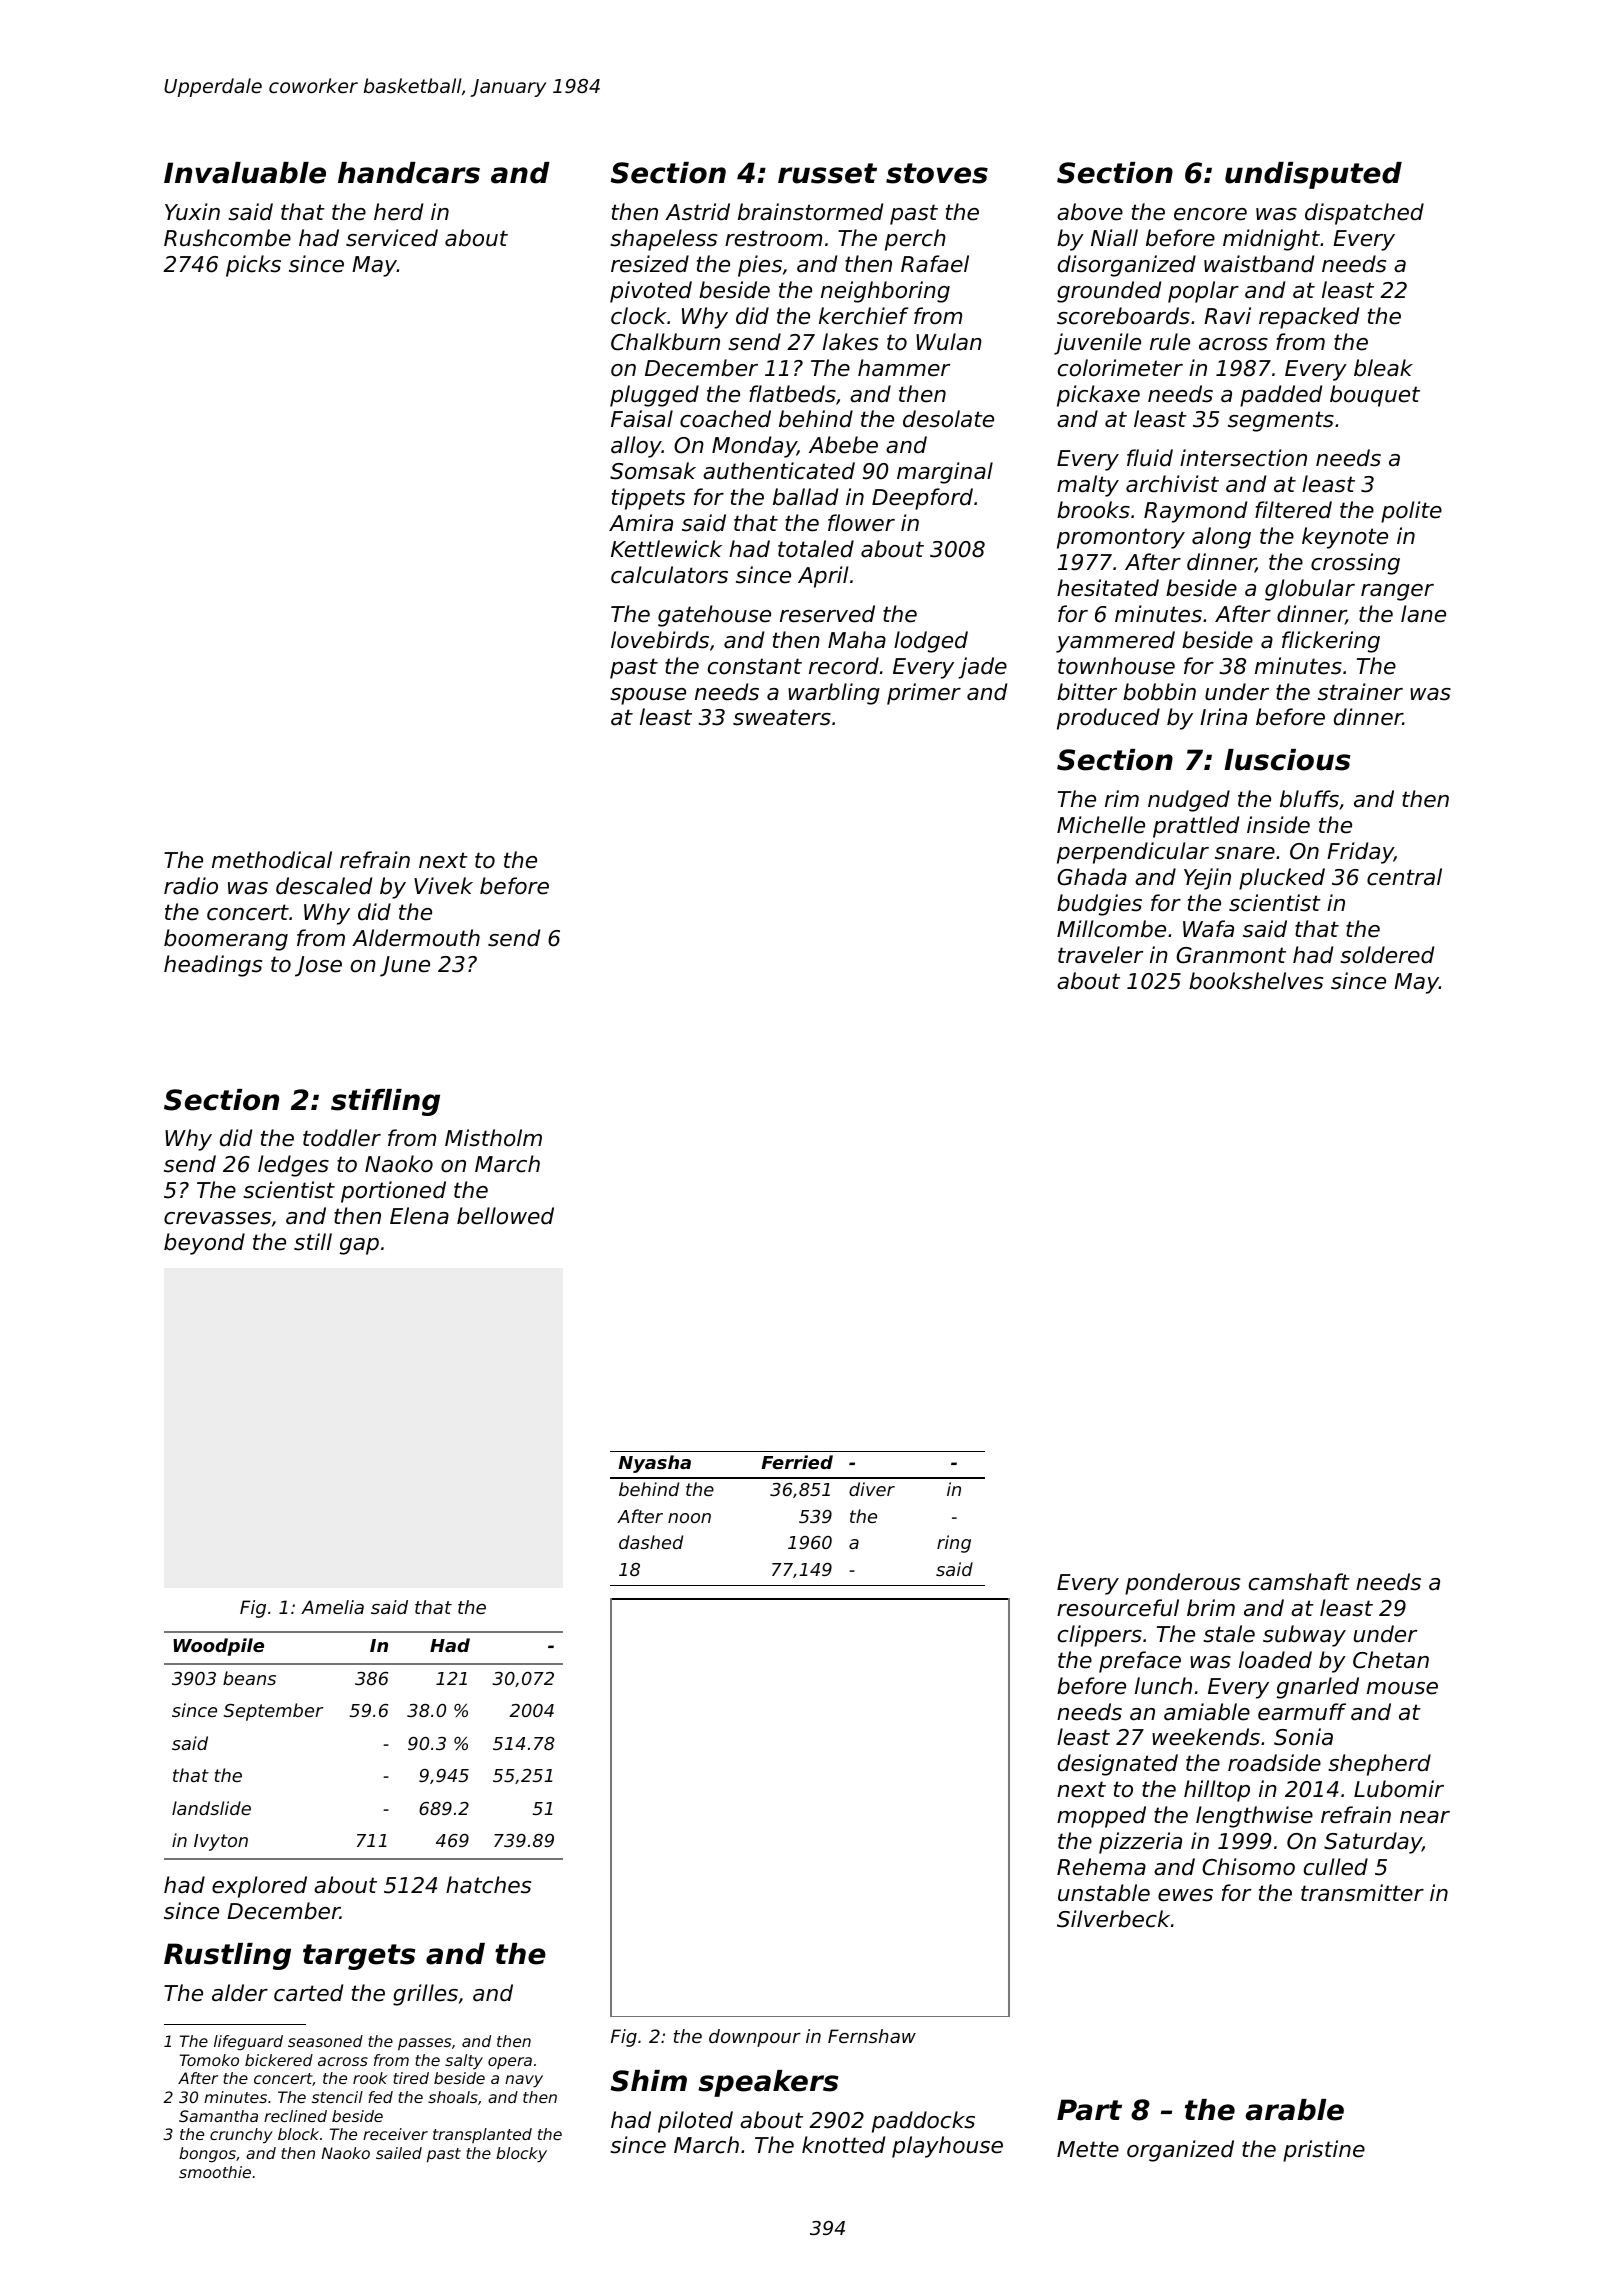 This page has width=1620, height=2292. What do you see at coordinates (861, 523) in the page?
I see `flower` at bounding box center [861, 523].
